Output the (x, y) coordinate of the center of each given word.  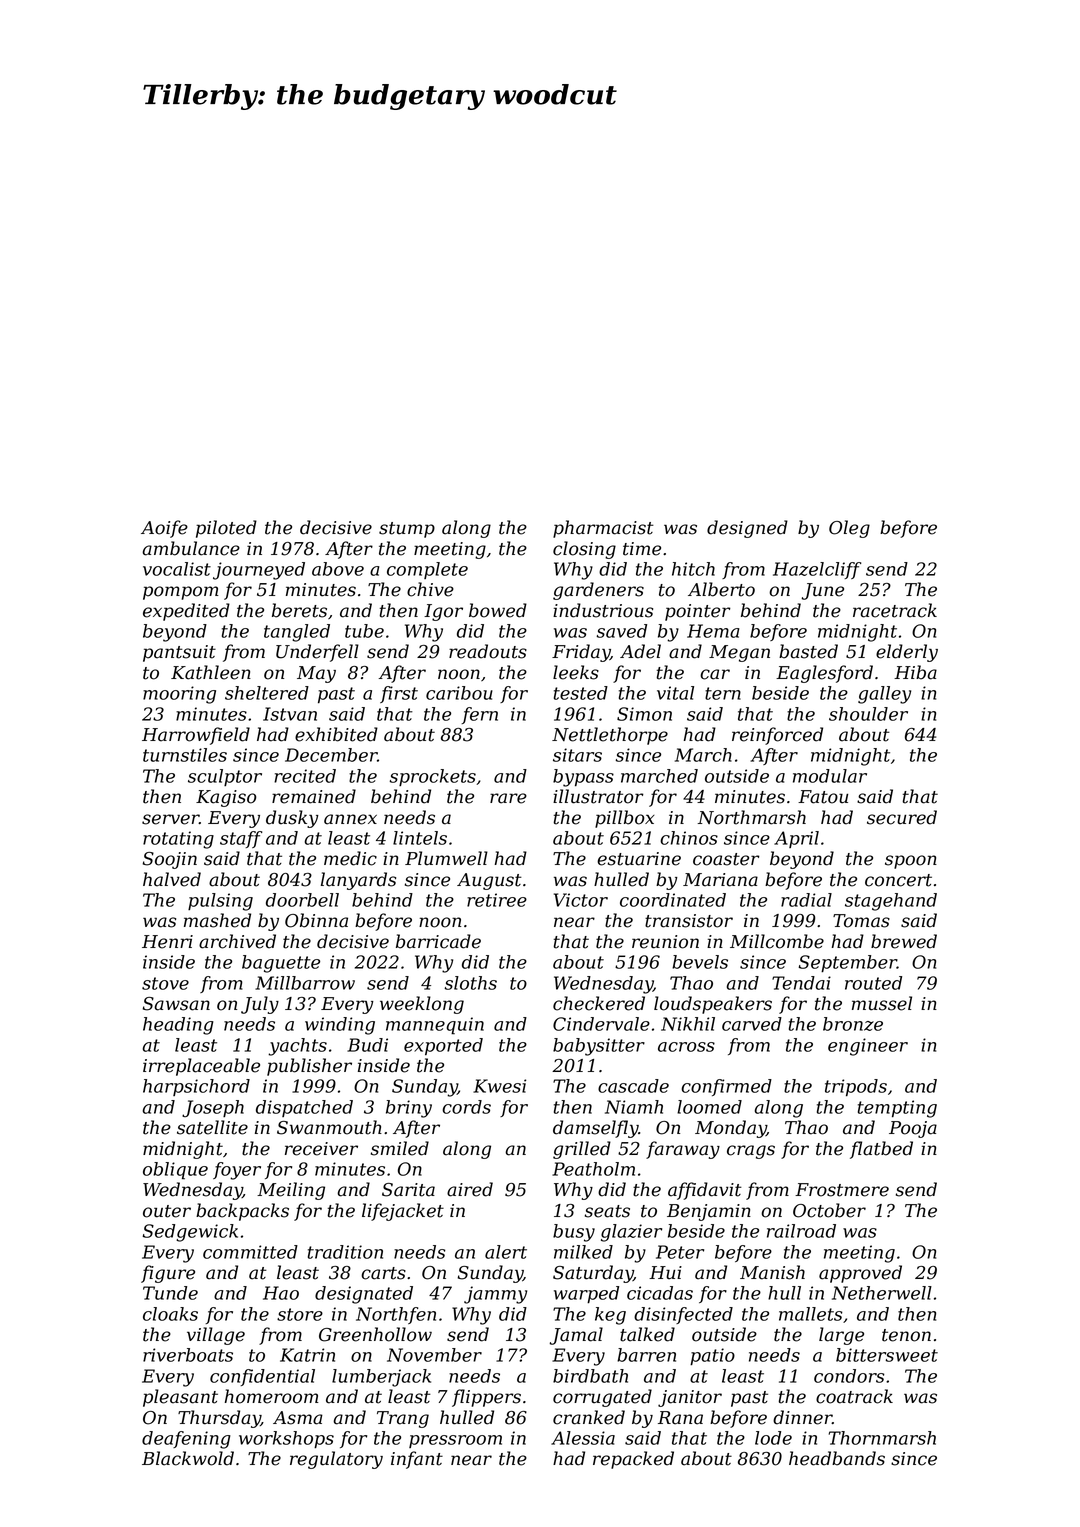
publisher (309, 1067)
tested (581, 693)
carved (752, 1024)
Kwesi (499, 1086)
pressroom (455, 1441)
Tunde (170, 1293)
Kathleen (211, 672)
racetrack (895, 610)
